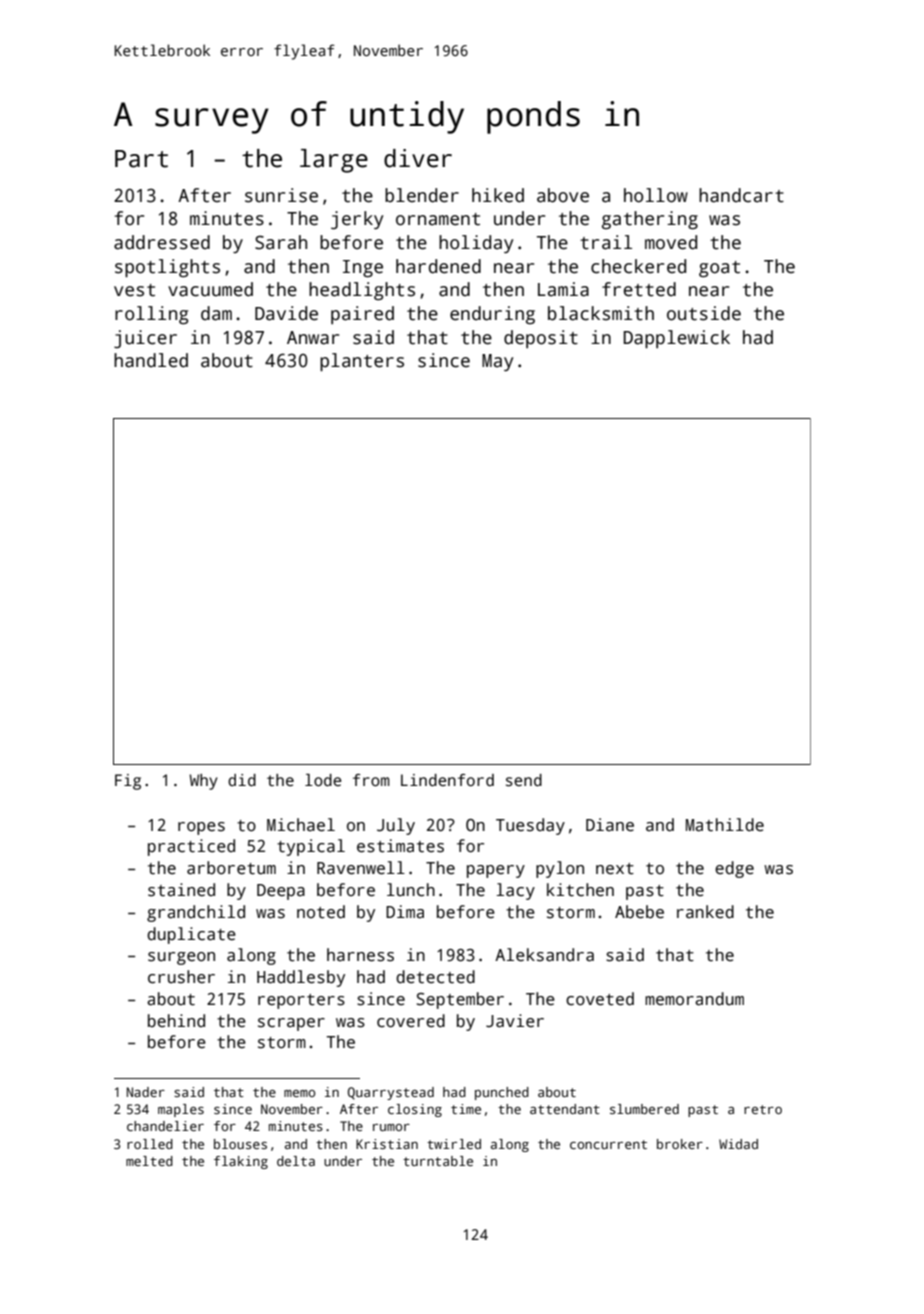 This page has width=924, height=1314. I want to click on send, so click(524, 780).
